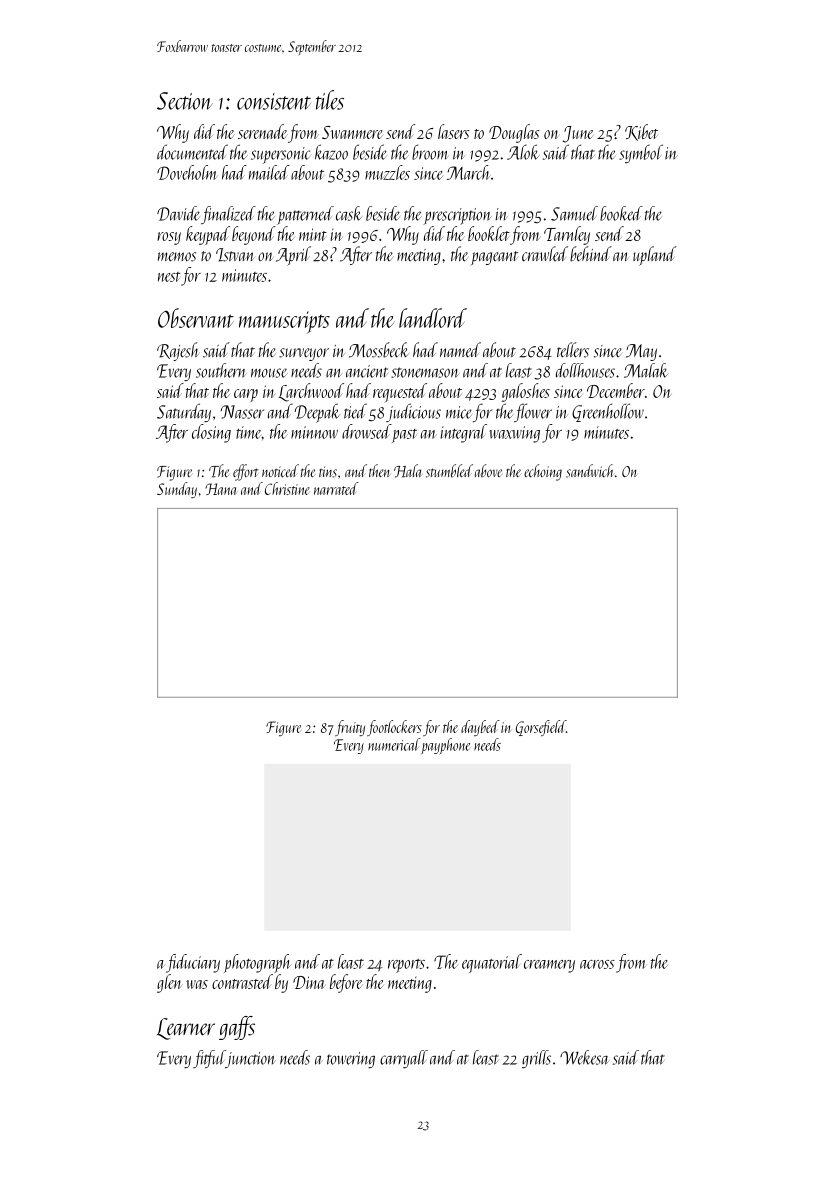 The height and width of the screenshot is (1185, 835). I want to click on Christine, so click(287, 488).
